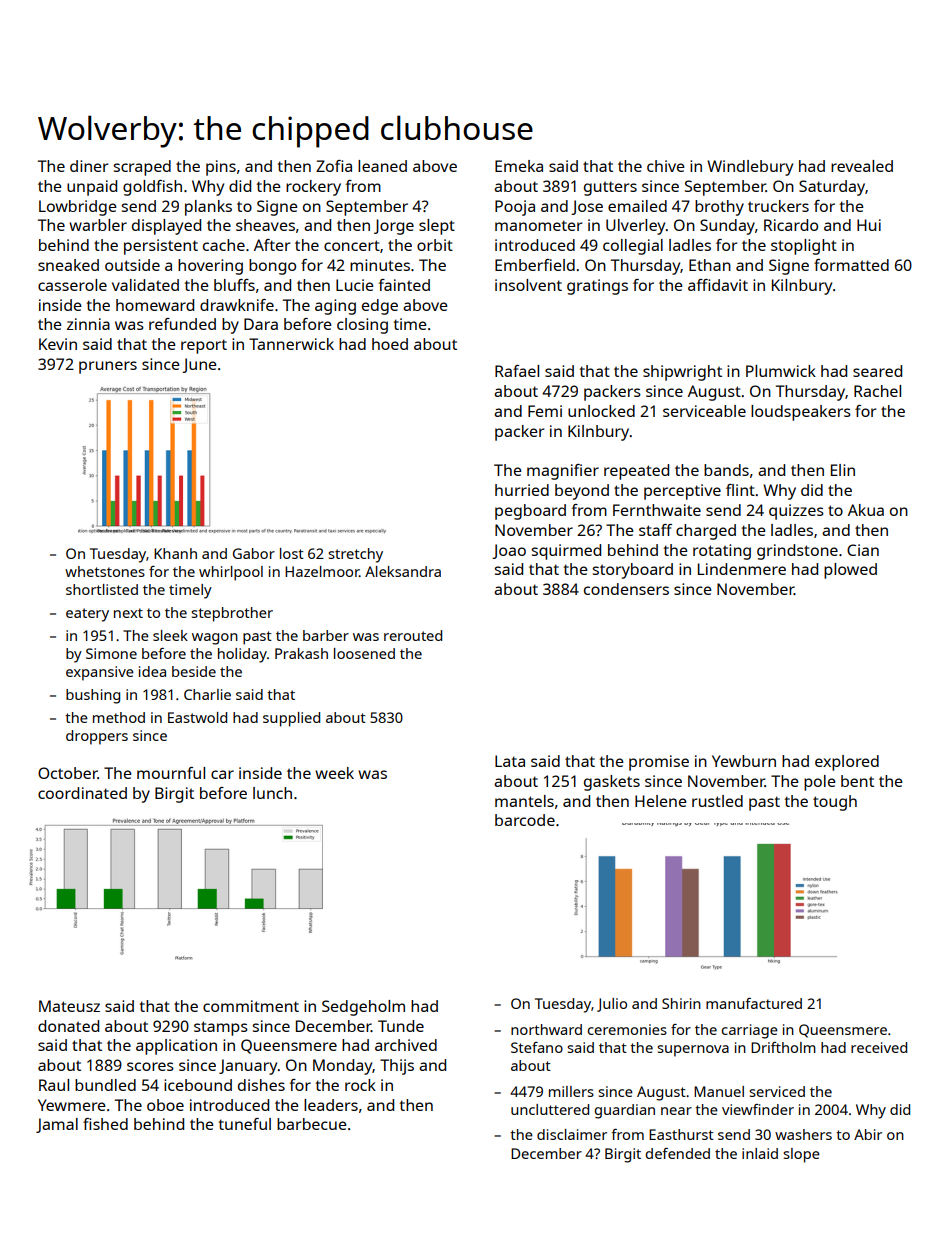 This screenshot has height=1233, width=952. Describe the element at coordinates (93, 696) in the screenshot. I see `bushing` at that location.
